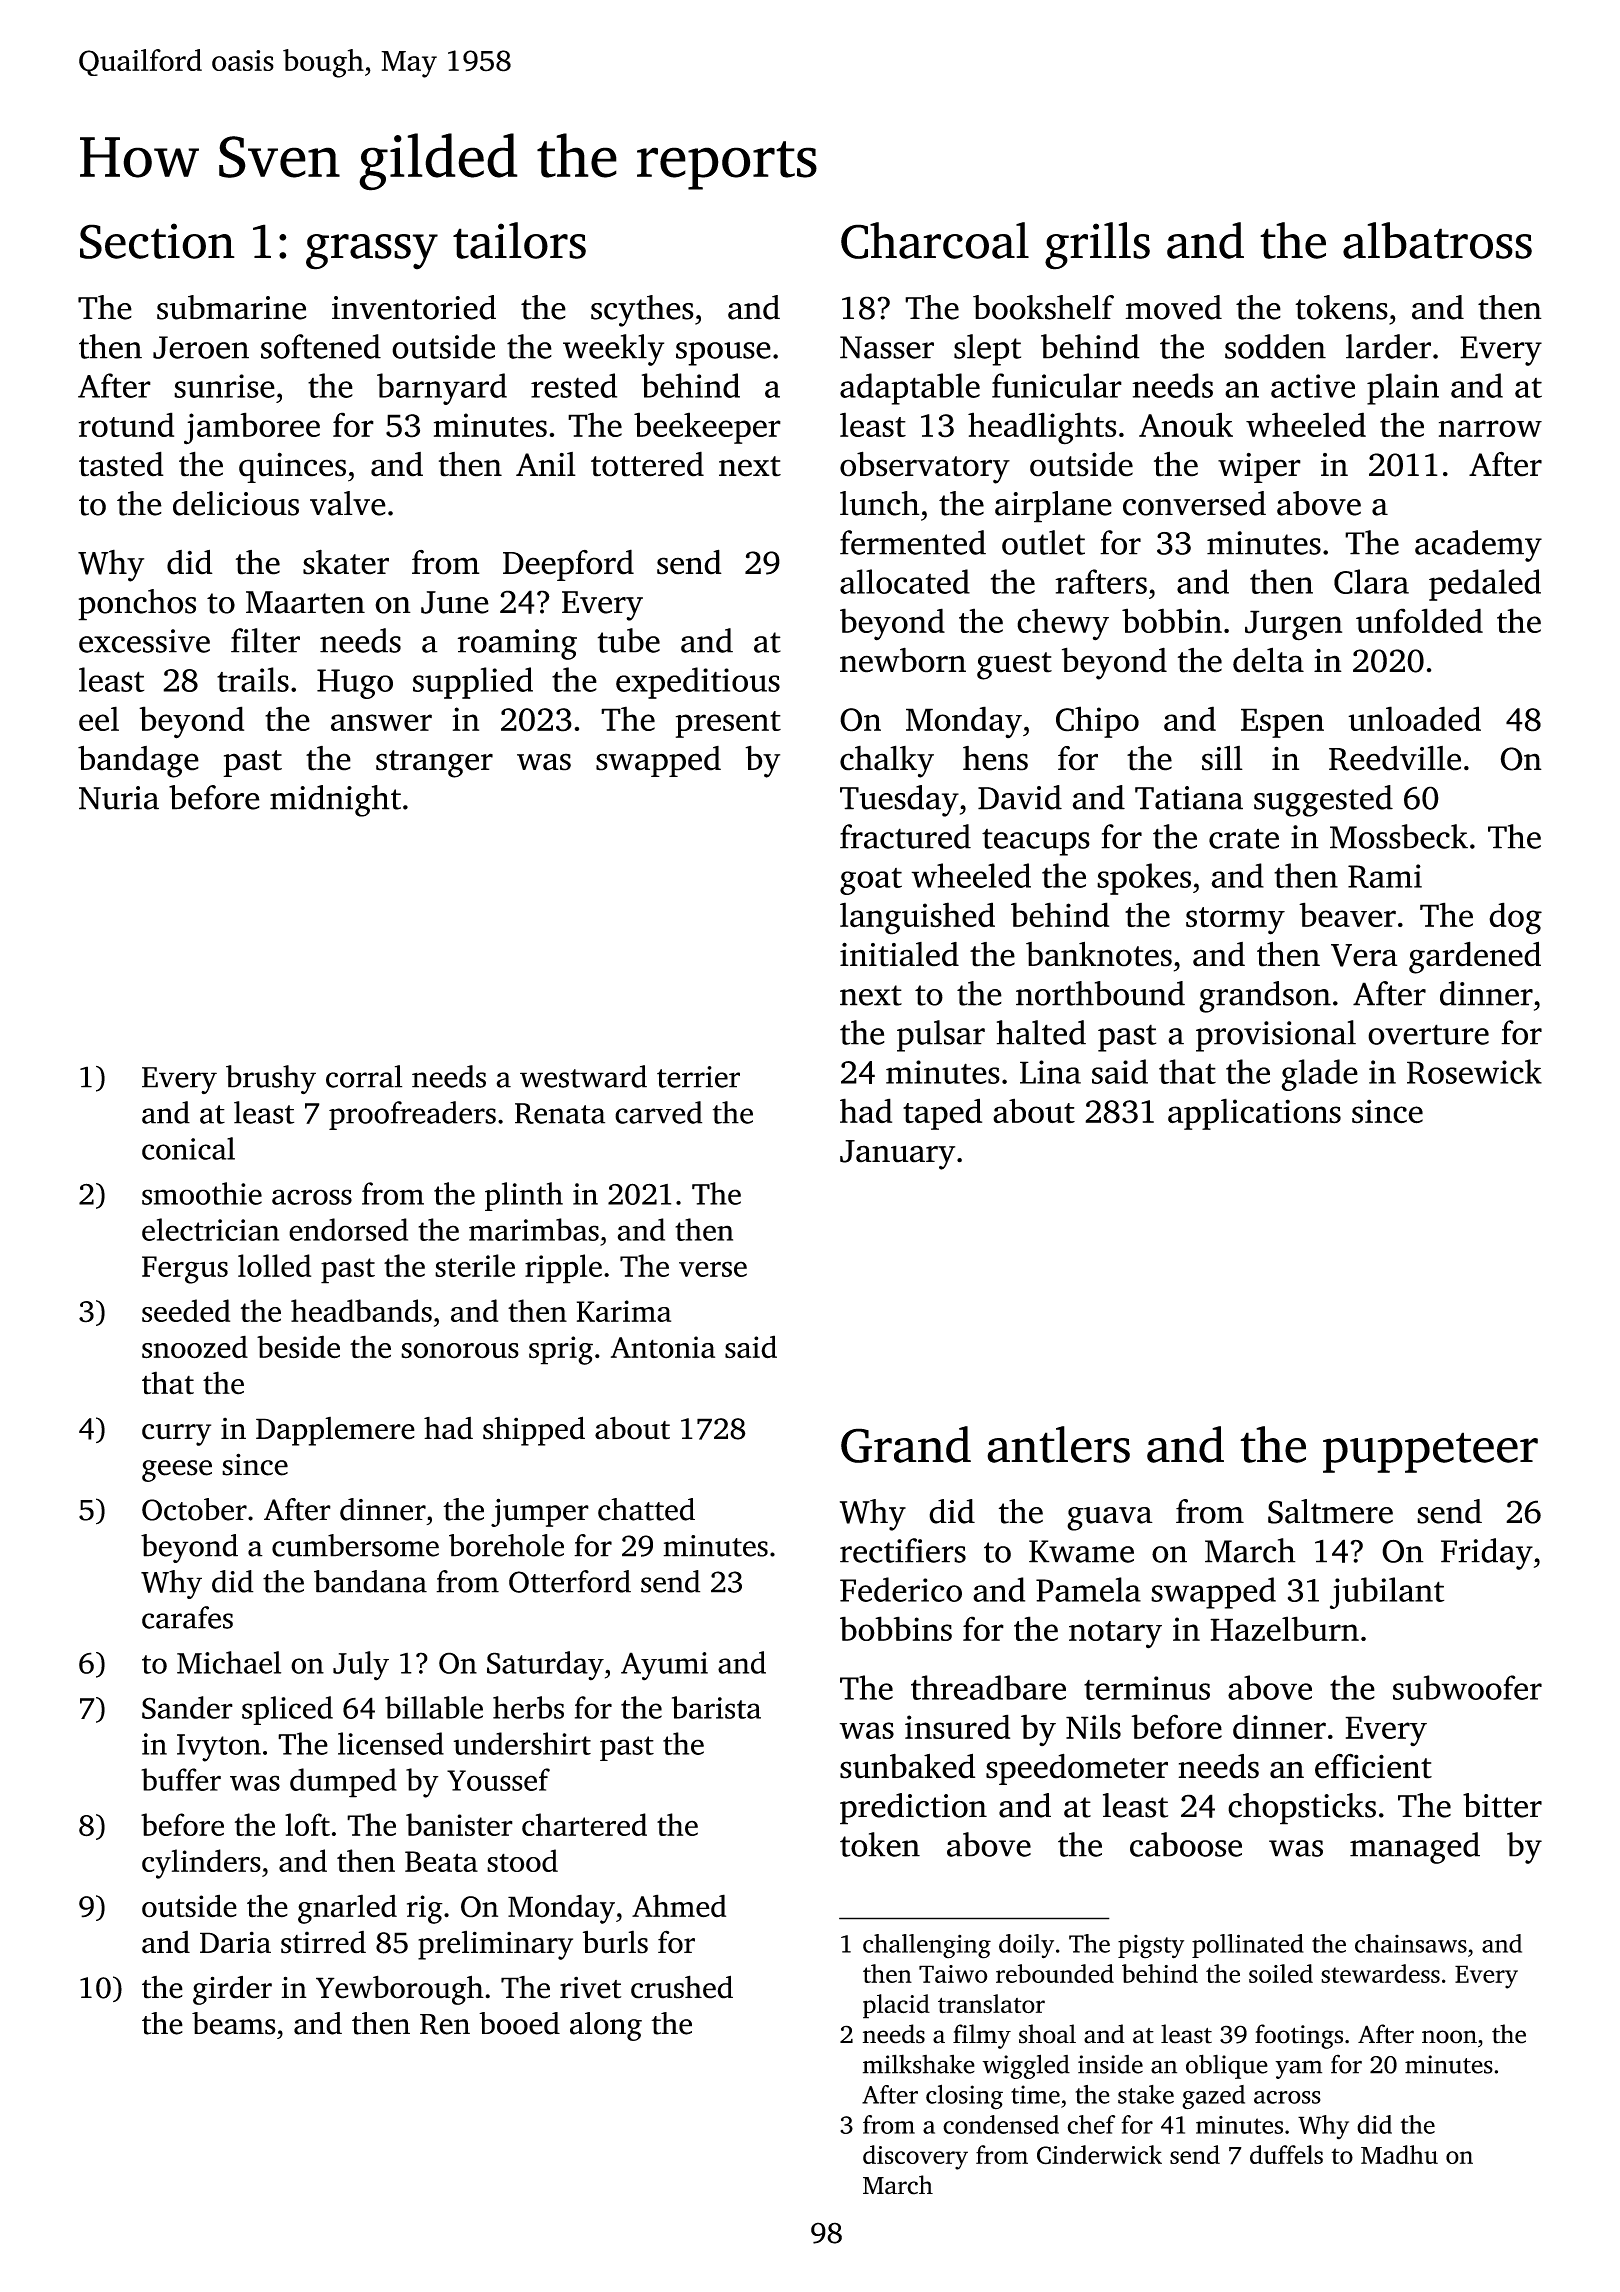 The image size is (1620, 2292). I want to click on present, so click(728, 724).
